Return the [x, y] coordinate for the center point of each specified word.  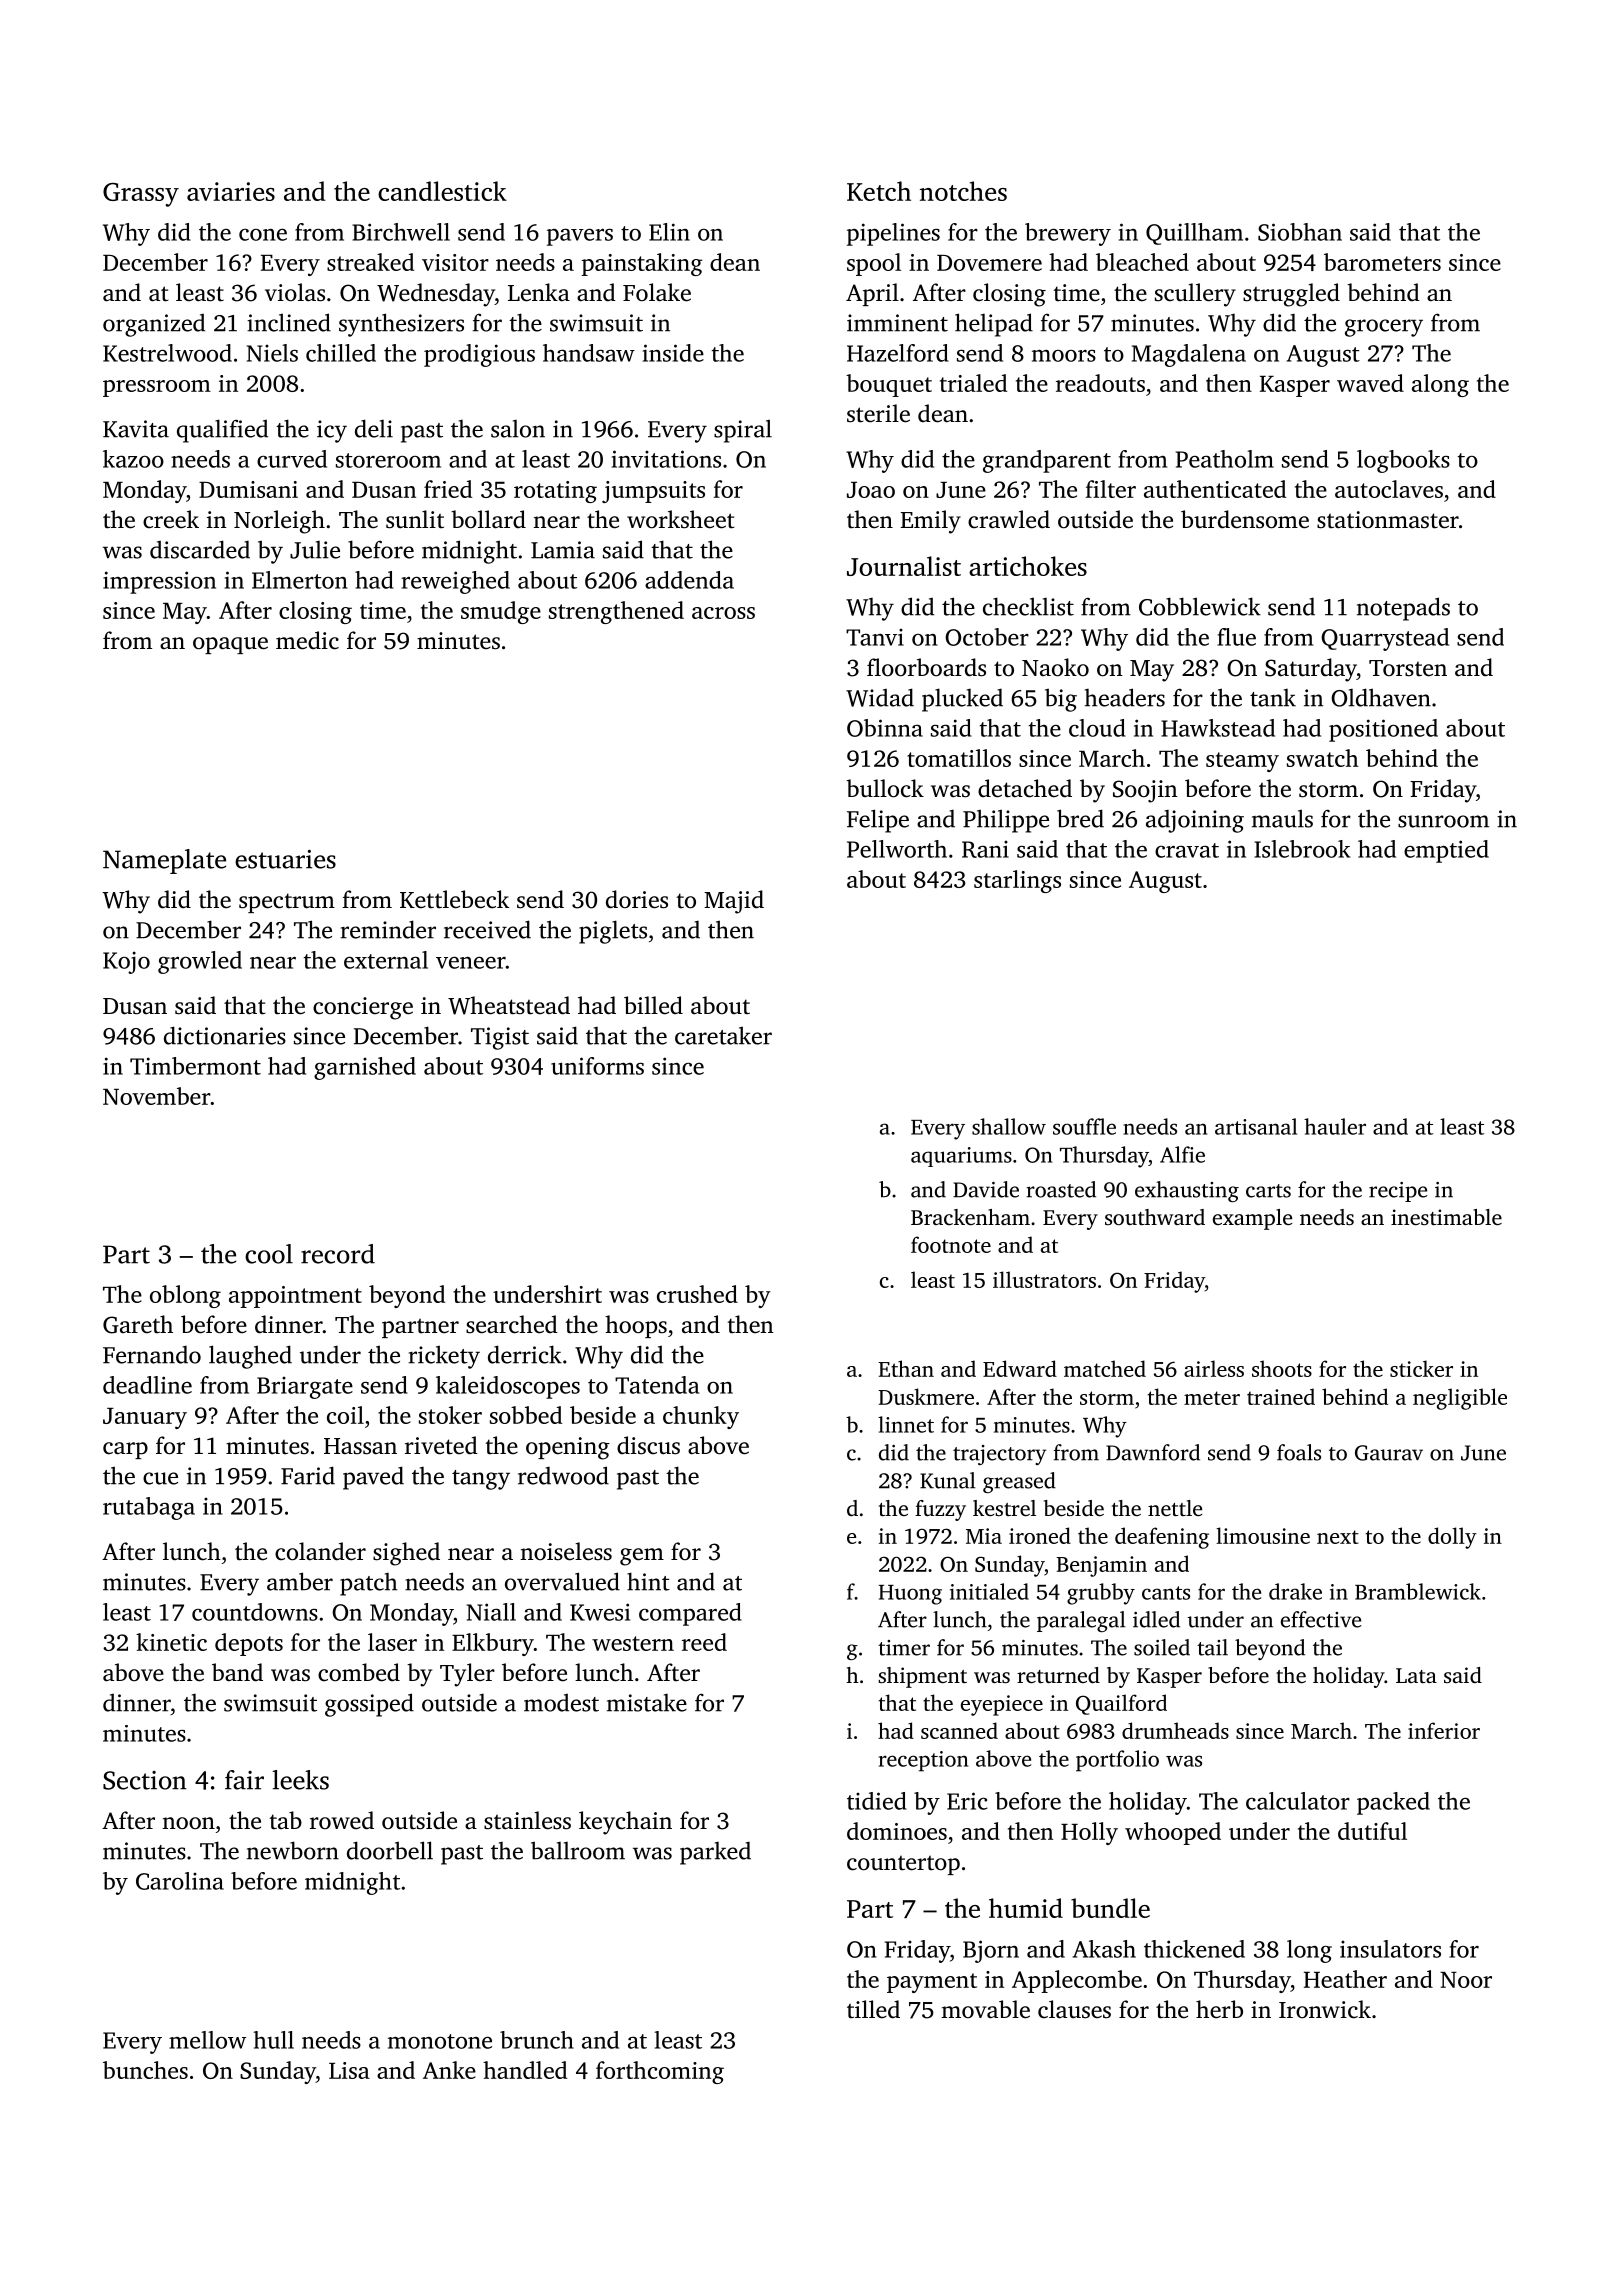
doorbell [390, 1850]
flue [1236, 637]
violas [295, 292]
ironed [1040, 1535]
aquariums [961, 1157]
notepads [1403, 609]
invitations [666, 459]
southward [1155, 1217]
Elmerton [300, 580]
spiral [743, 431]
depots [249, 1644]
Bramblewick [1418, 1591]
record [338, 1254]
